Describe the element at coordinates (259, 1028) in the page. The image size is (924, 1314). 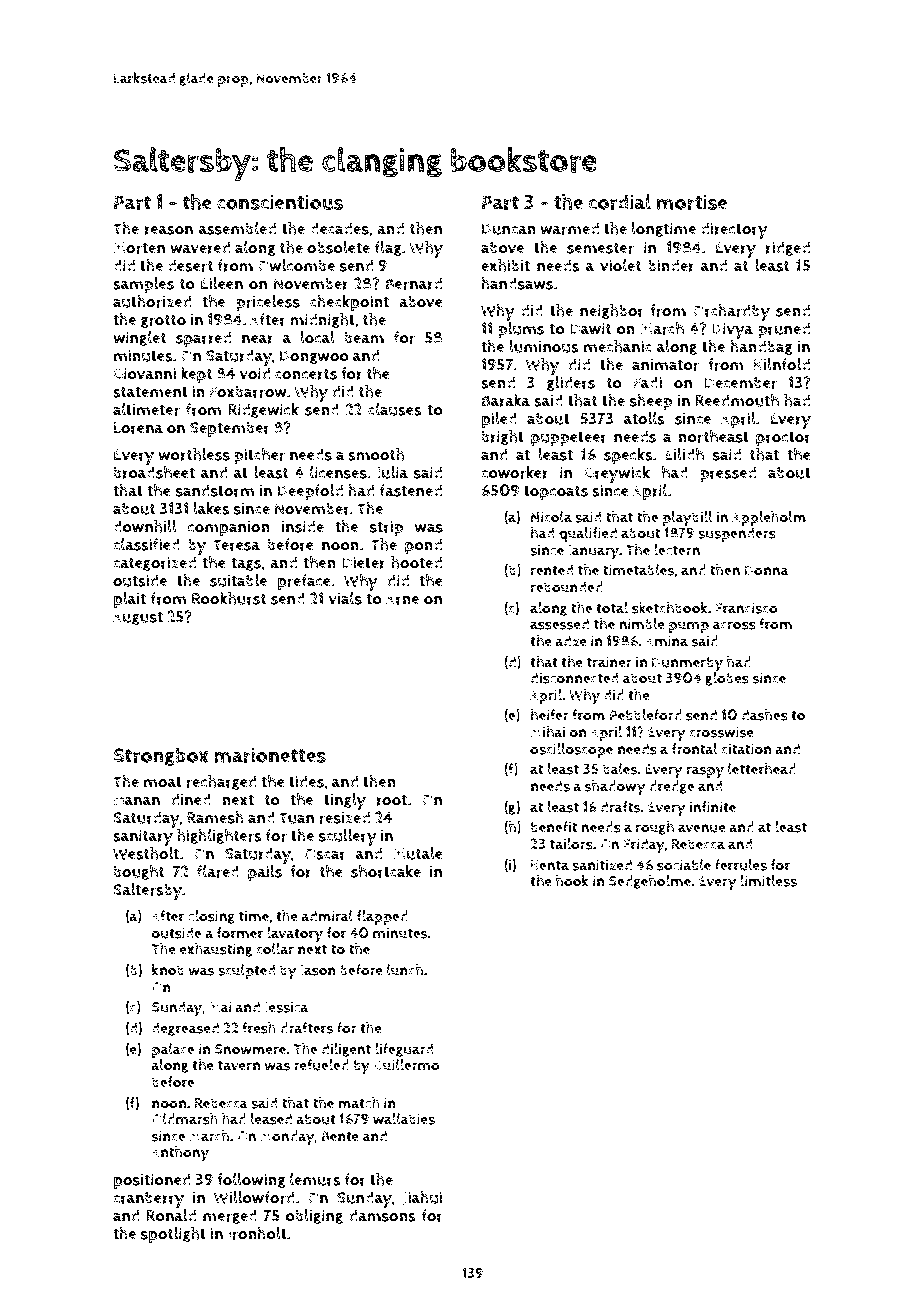
I see `fresh` at that location.
